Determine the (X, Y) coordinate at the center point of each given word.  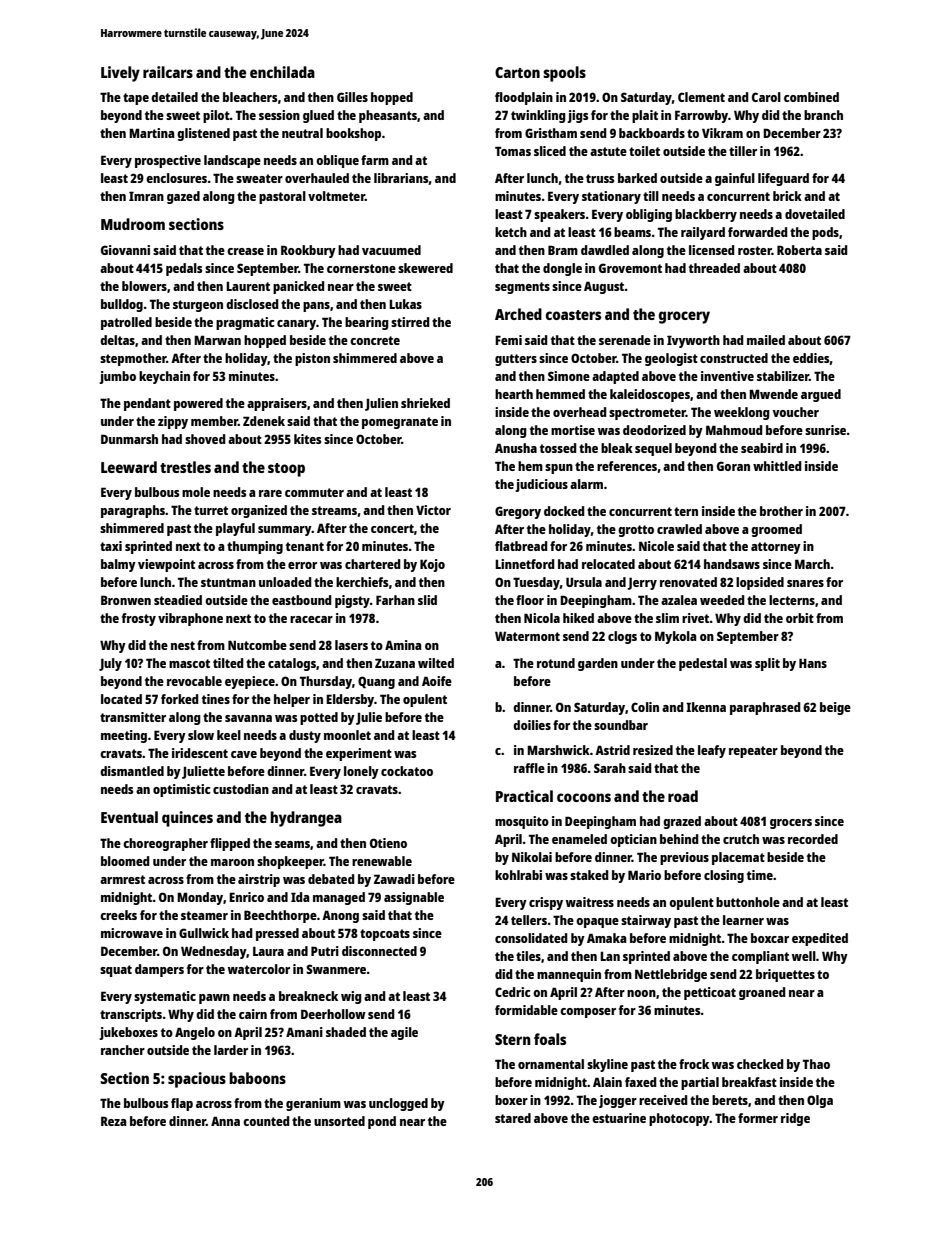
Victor (433, 510)
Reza (113, 1121)
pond (382, 1122)
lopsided (760, 583)
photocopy (679, 1119)
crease (245, 251)
